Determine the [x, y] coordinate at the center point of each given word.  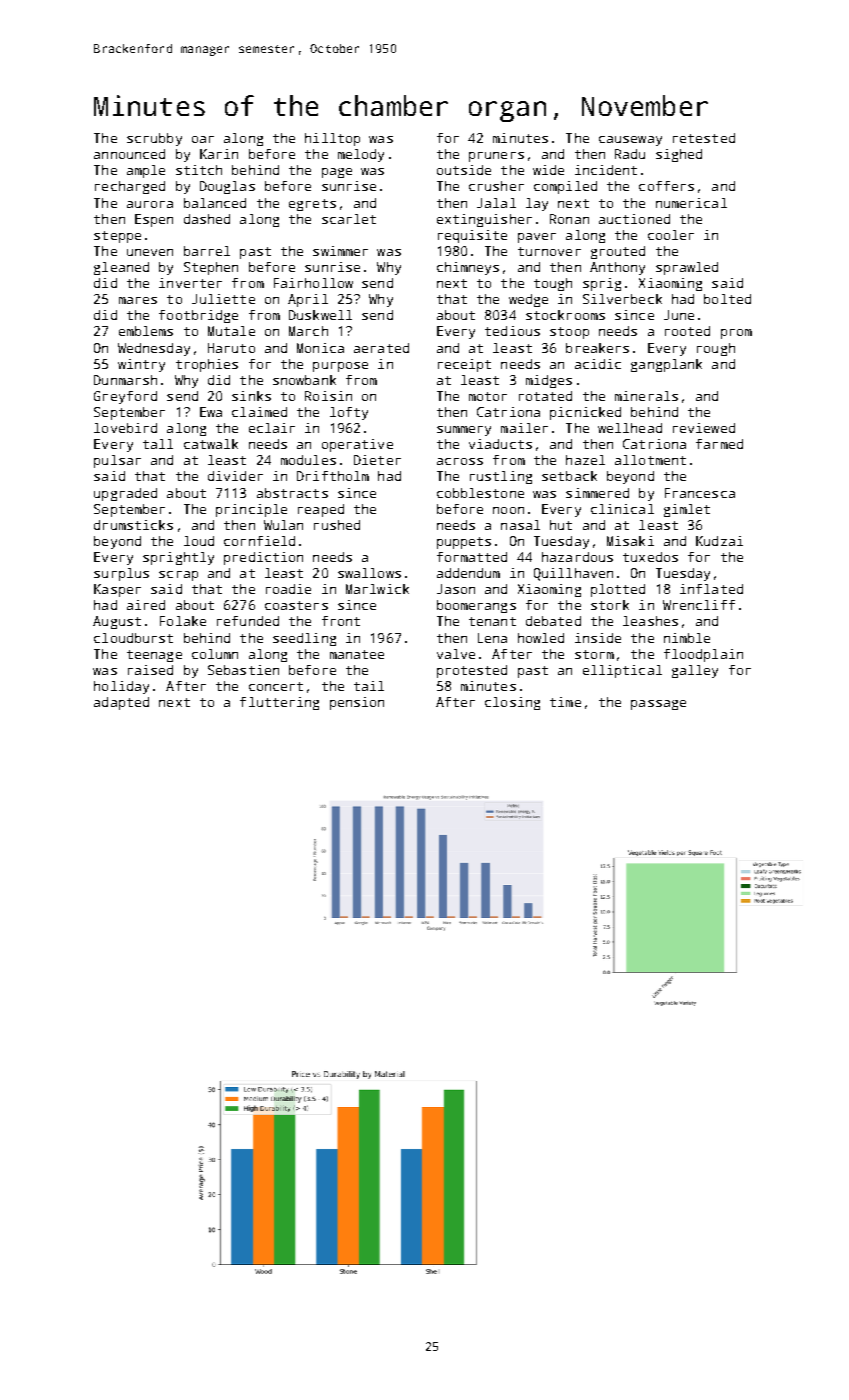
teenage [154, 656]
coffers [666, 186]
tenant [492, 621]
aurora [150, 204]
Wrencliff [699, 605]
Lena [492, 638]
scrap [178, 576]
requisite [472, 236]
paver [537, 238]
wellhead [630, 428]
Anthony [617, 268]
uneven [150, 252]
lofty [349, 413]
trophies [207, 365]
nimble [687, 638]
